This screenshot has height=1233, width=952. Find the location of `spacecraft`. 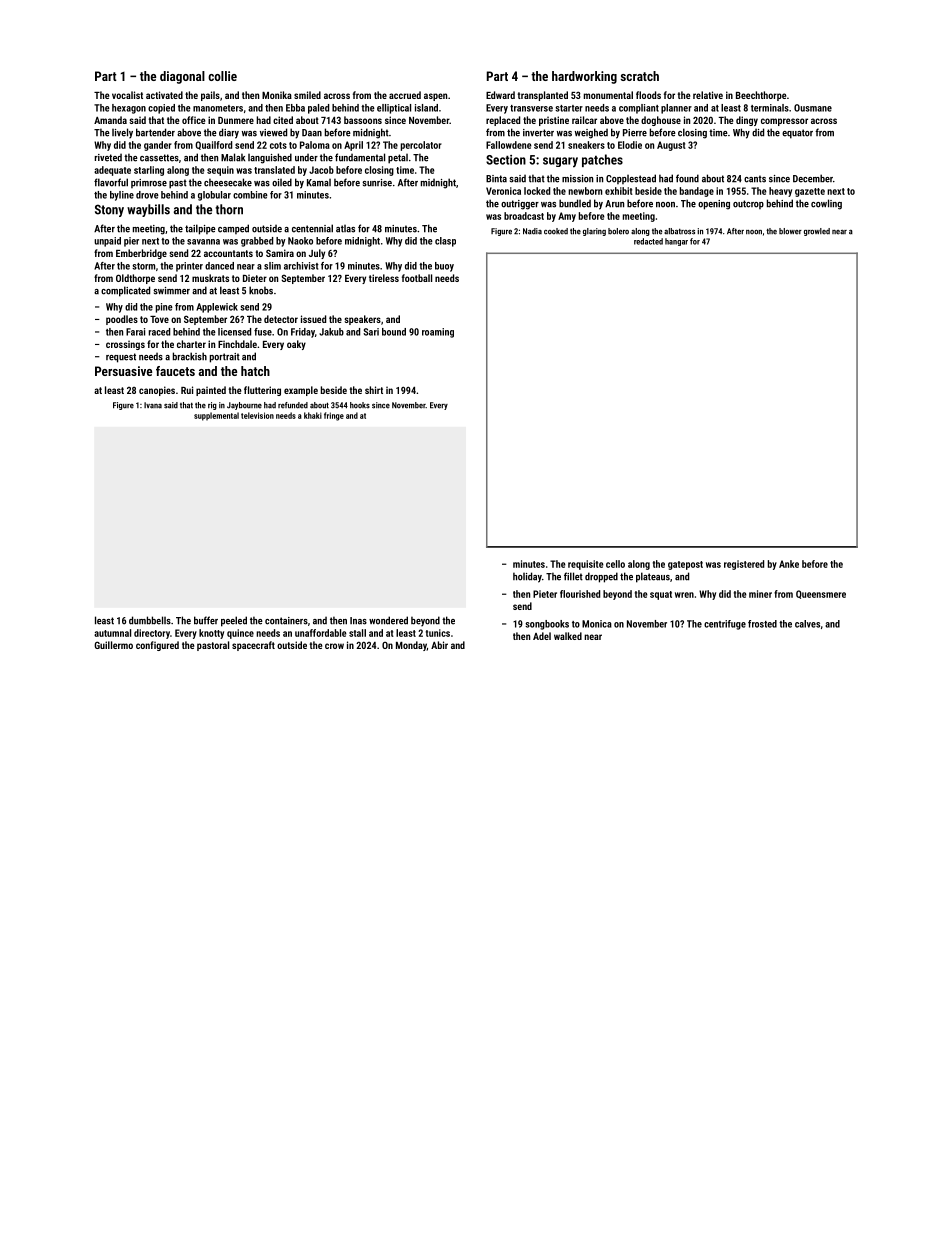

spacecraft is located at coordinates (253, 646).
